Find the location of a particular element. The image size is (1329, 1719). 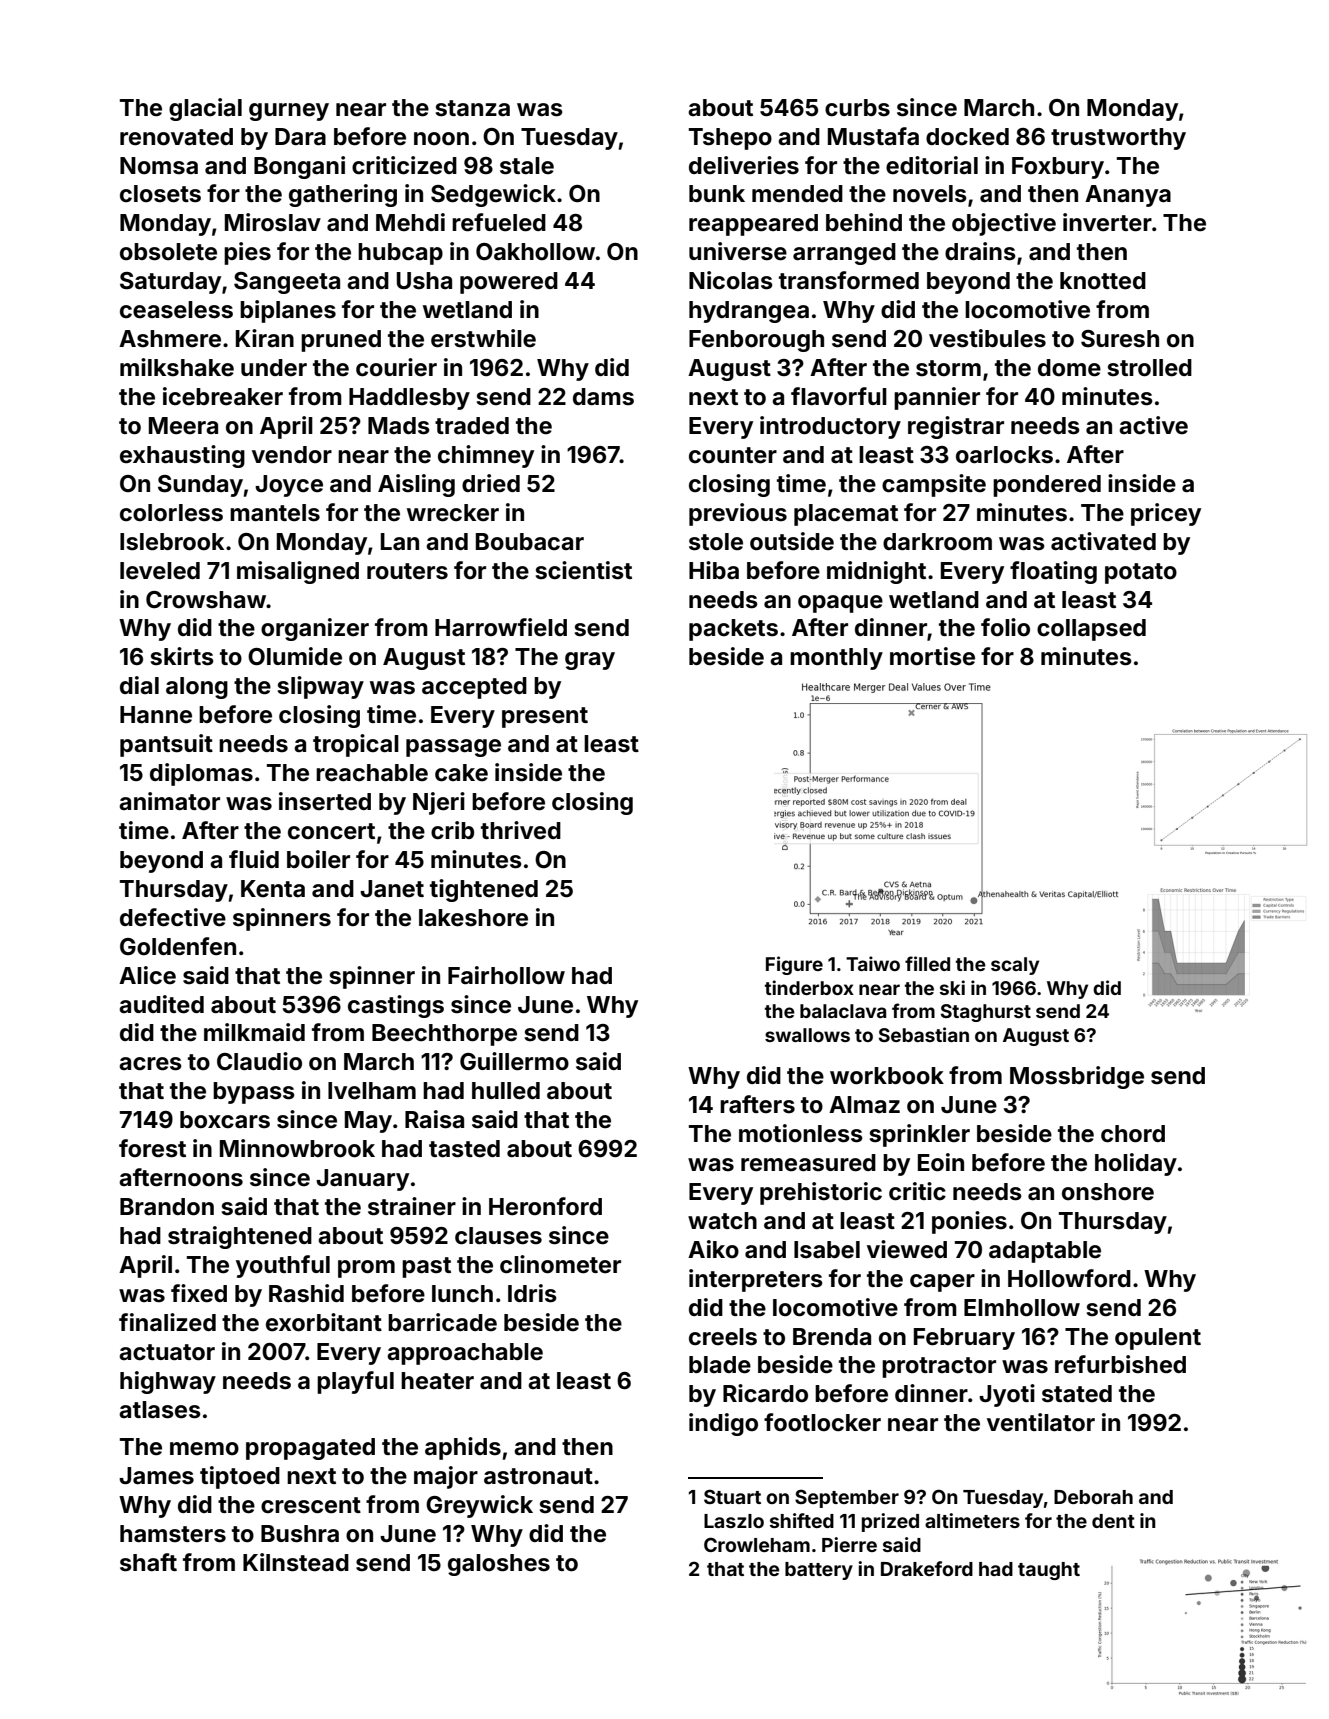

interpreters is located at coordinates (756, 1280).
